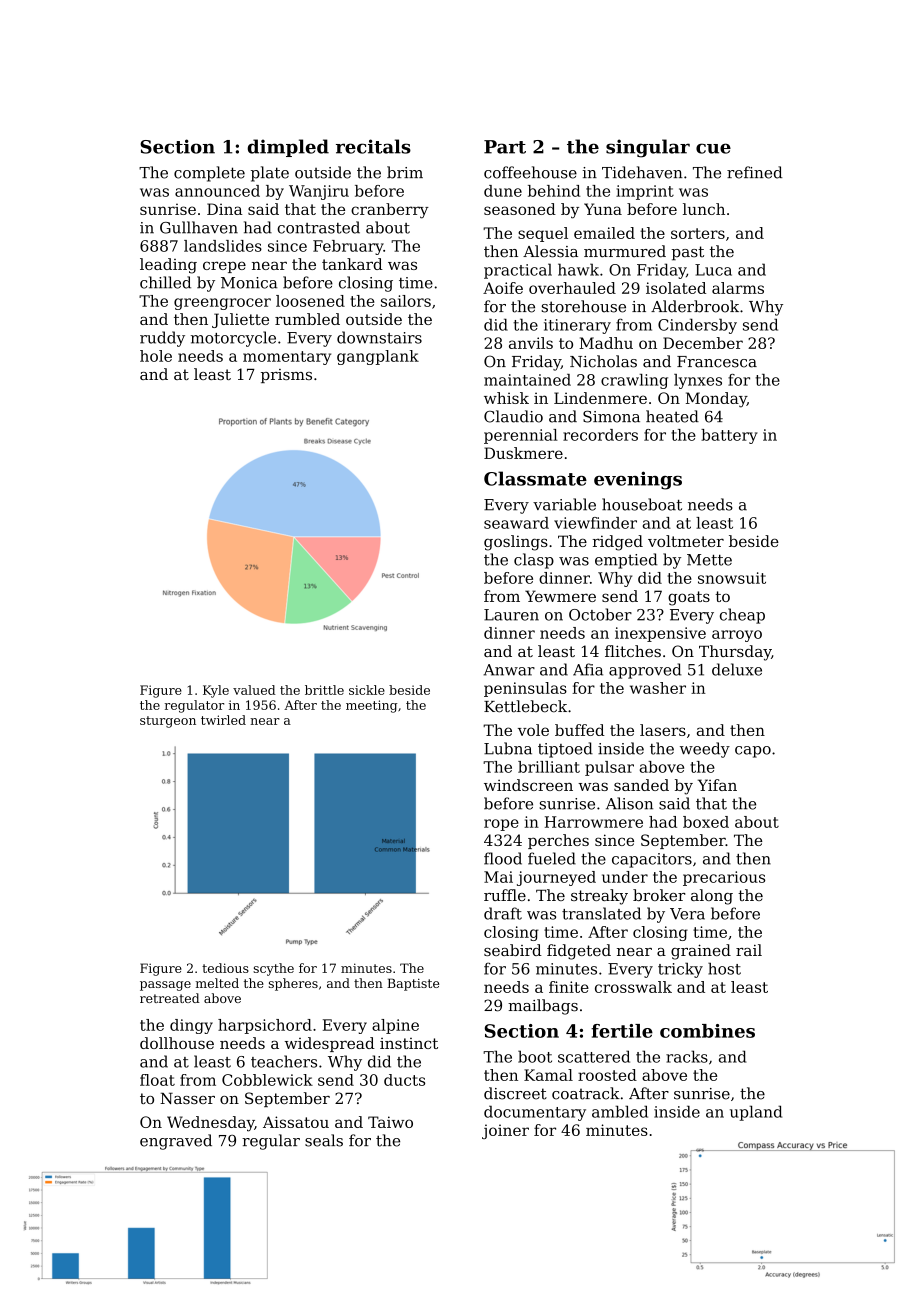 The image size is (924, 1311). Describe the element at coordinates (516, 523) in the screenshot. I see `seaward` at that location.
